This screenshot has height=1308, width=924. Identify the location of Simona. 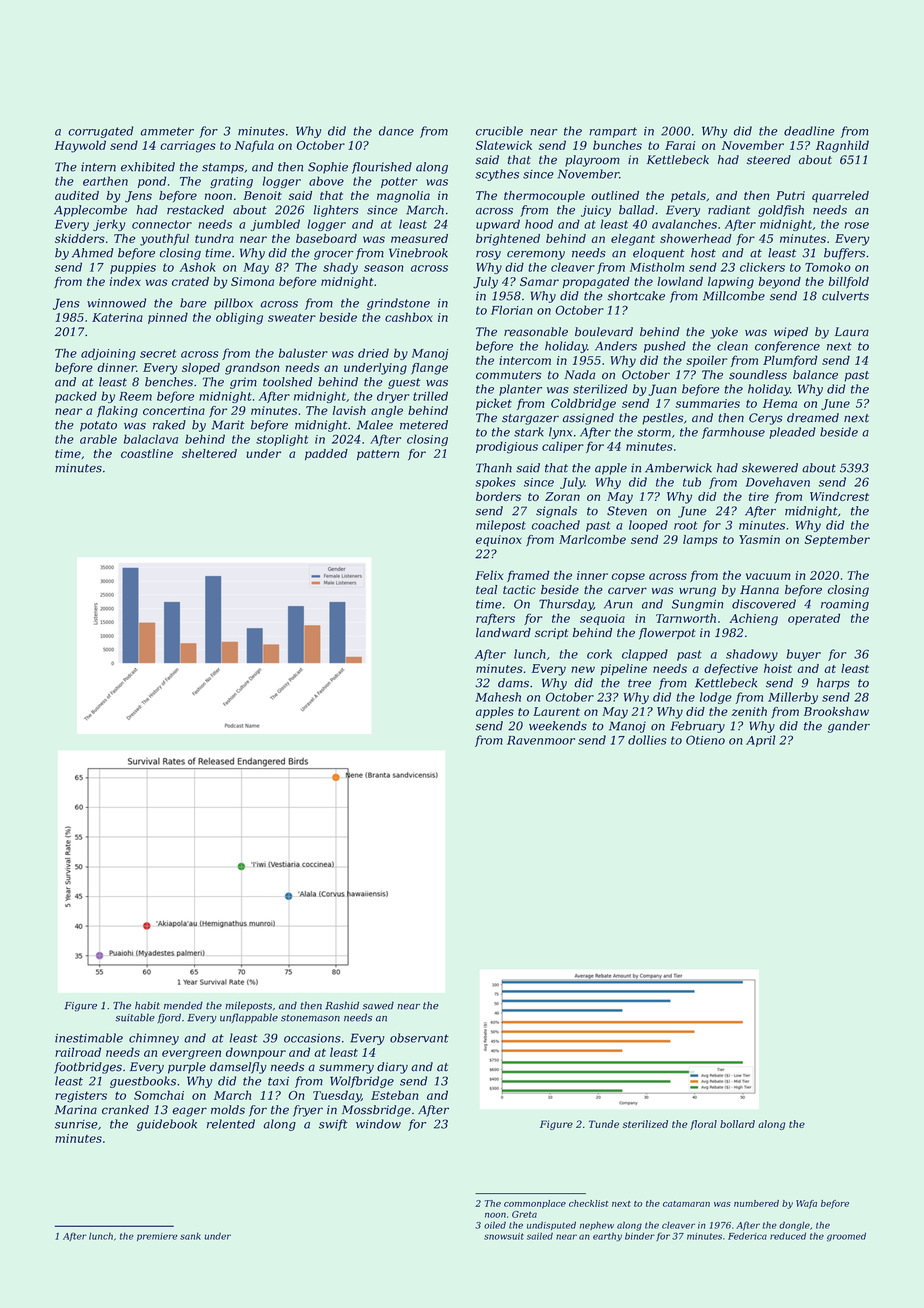
(252, 281).
